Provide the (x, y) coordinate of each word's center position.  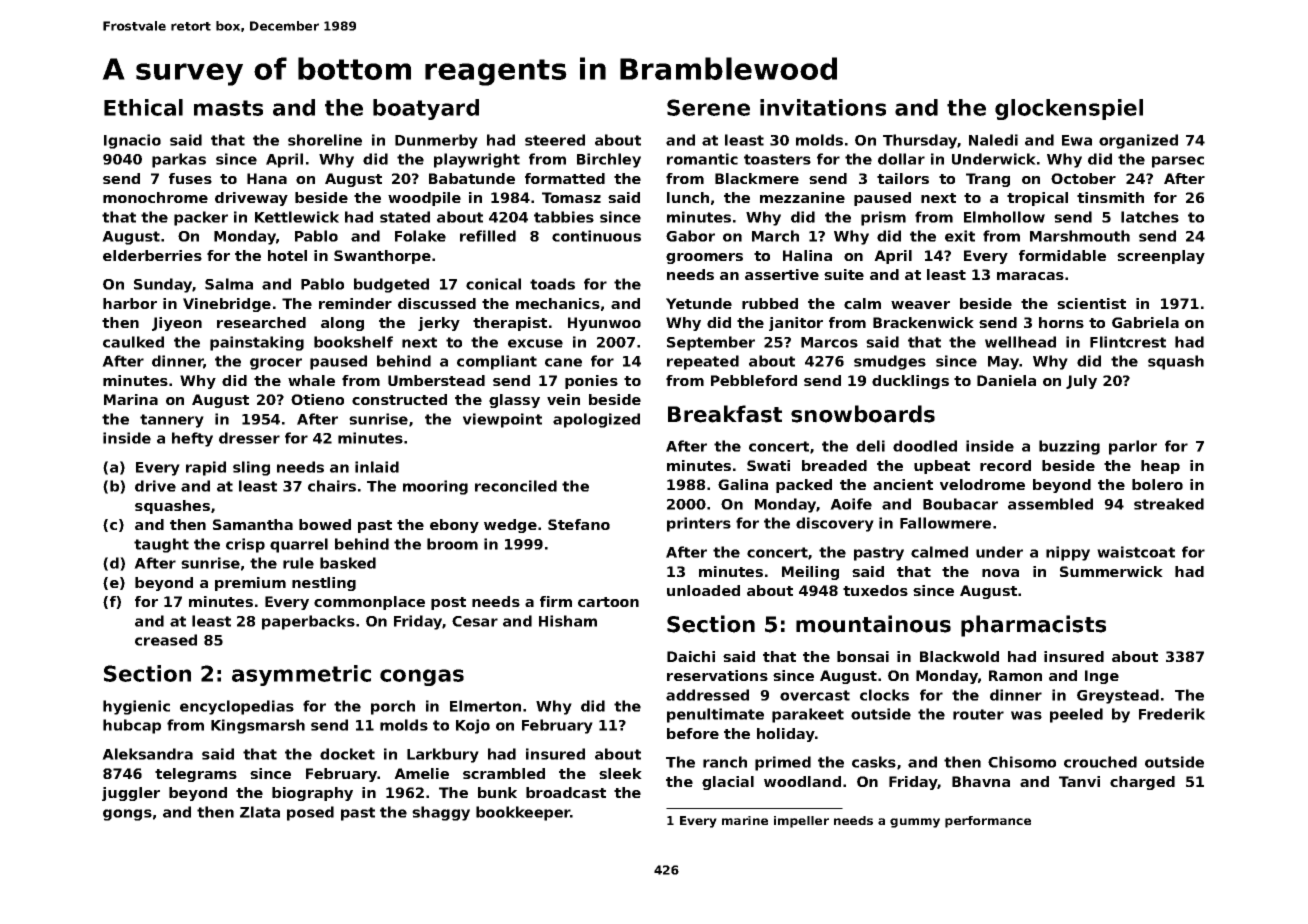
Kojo (473, 726)
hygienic (136, 707)
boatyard (426, 109)
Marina (131, 399)
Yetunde (699, 303)
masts (228, 108)
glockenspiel (1069, 109)
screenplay (1161, 257)
